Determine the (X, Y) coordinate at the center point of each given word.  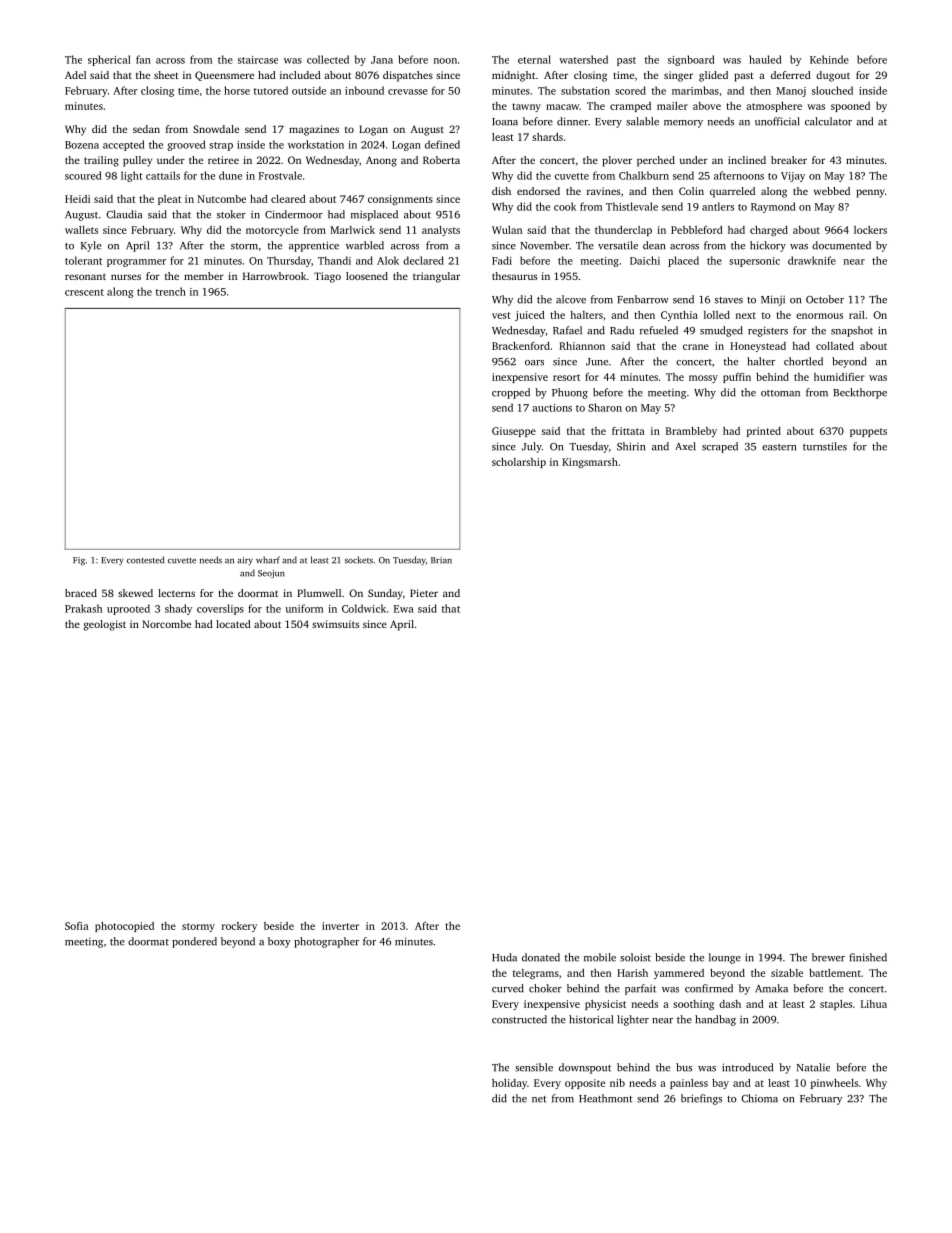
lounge (725, 958)
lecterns (176, 593)
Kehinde (829, 59)
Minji (773, 300)
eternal (534, 59)
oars (534, 363)
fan (143, 59)
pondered (194, 942)
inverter (340, 926)
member (204, 276)
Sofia (77, 926)
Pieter (424, 593)
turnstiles (825, 446)
